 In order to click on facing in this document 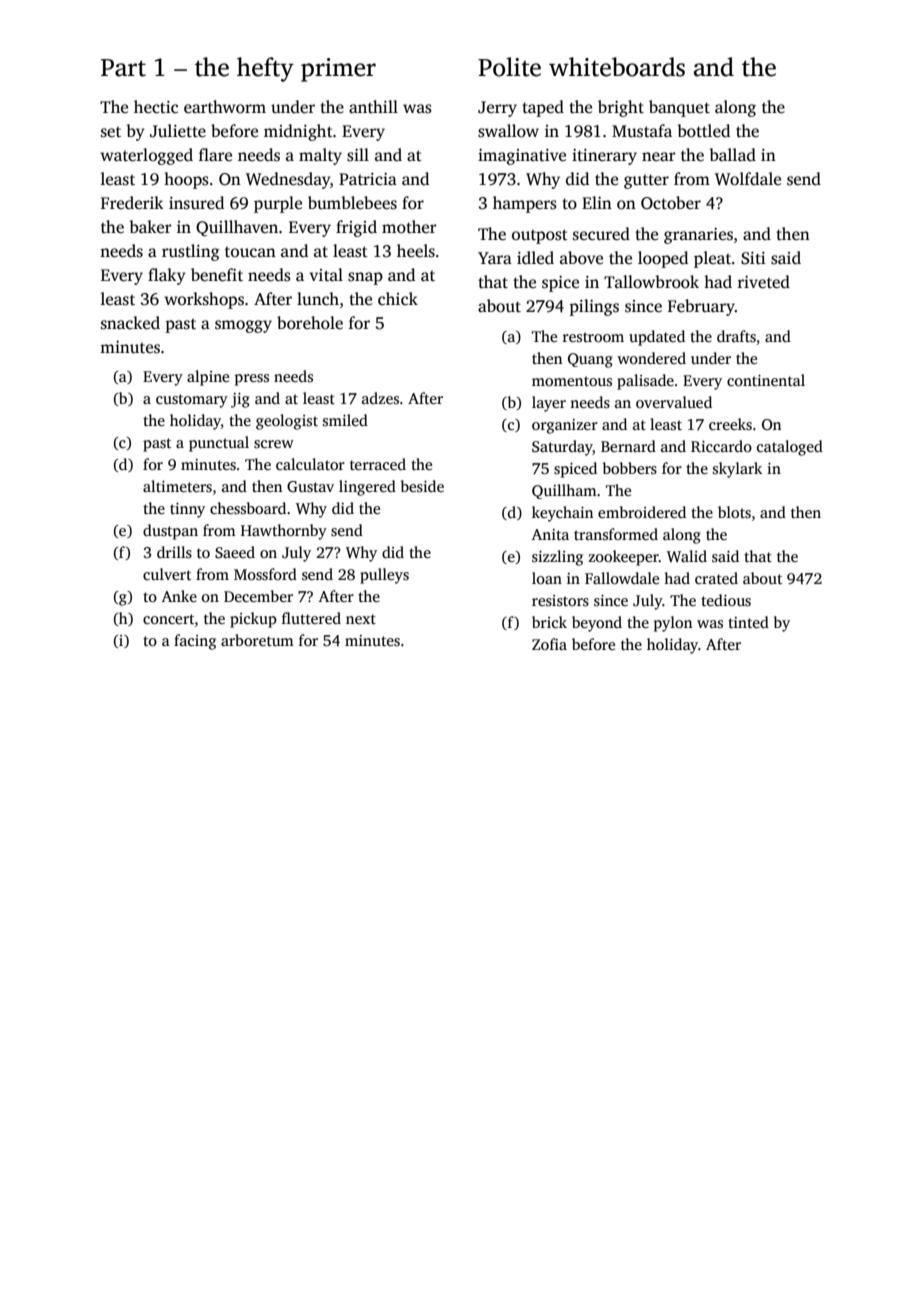, I will do `click(195, 642)`.
